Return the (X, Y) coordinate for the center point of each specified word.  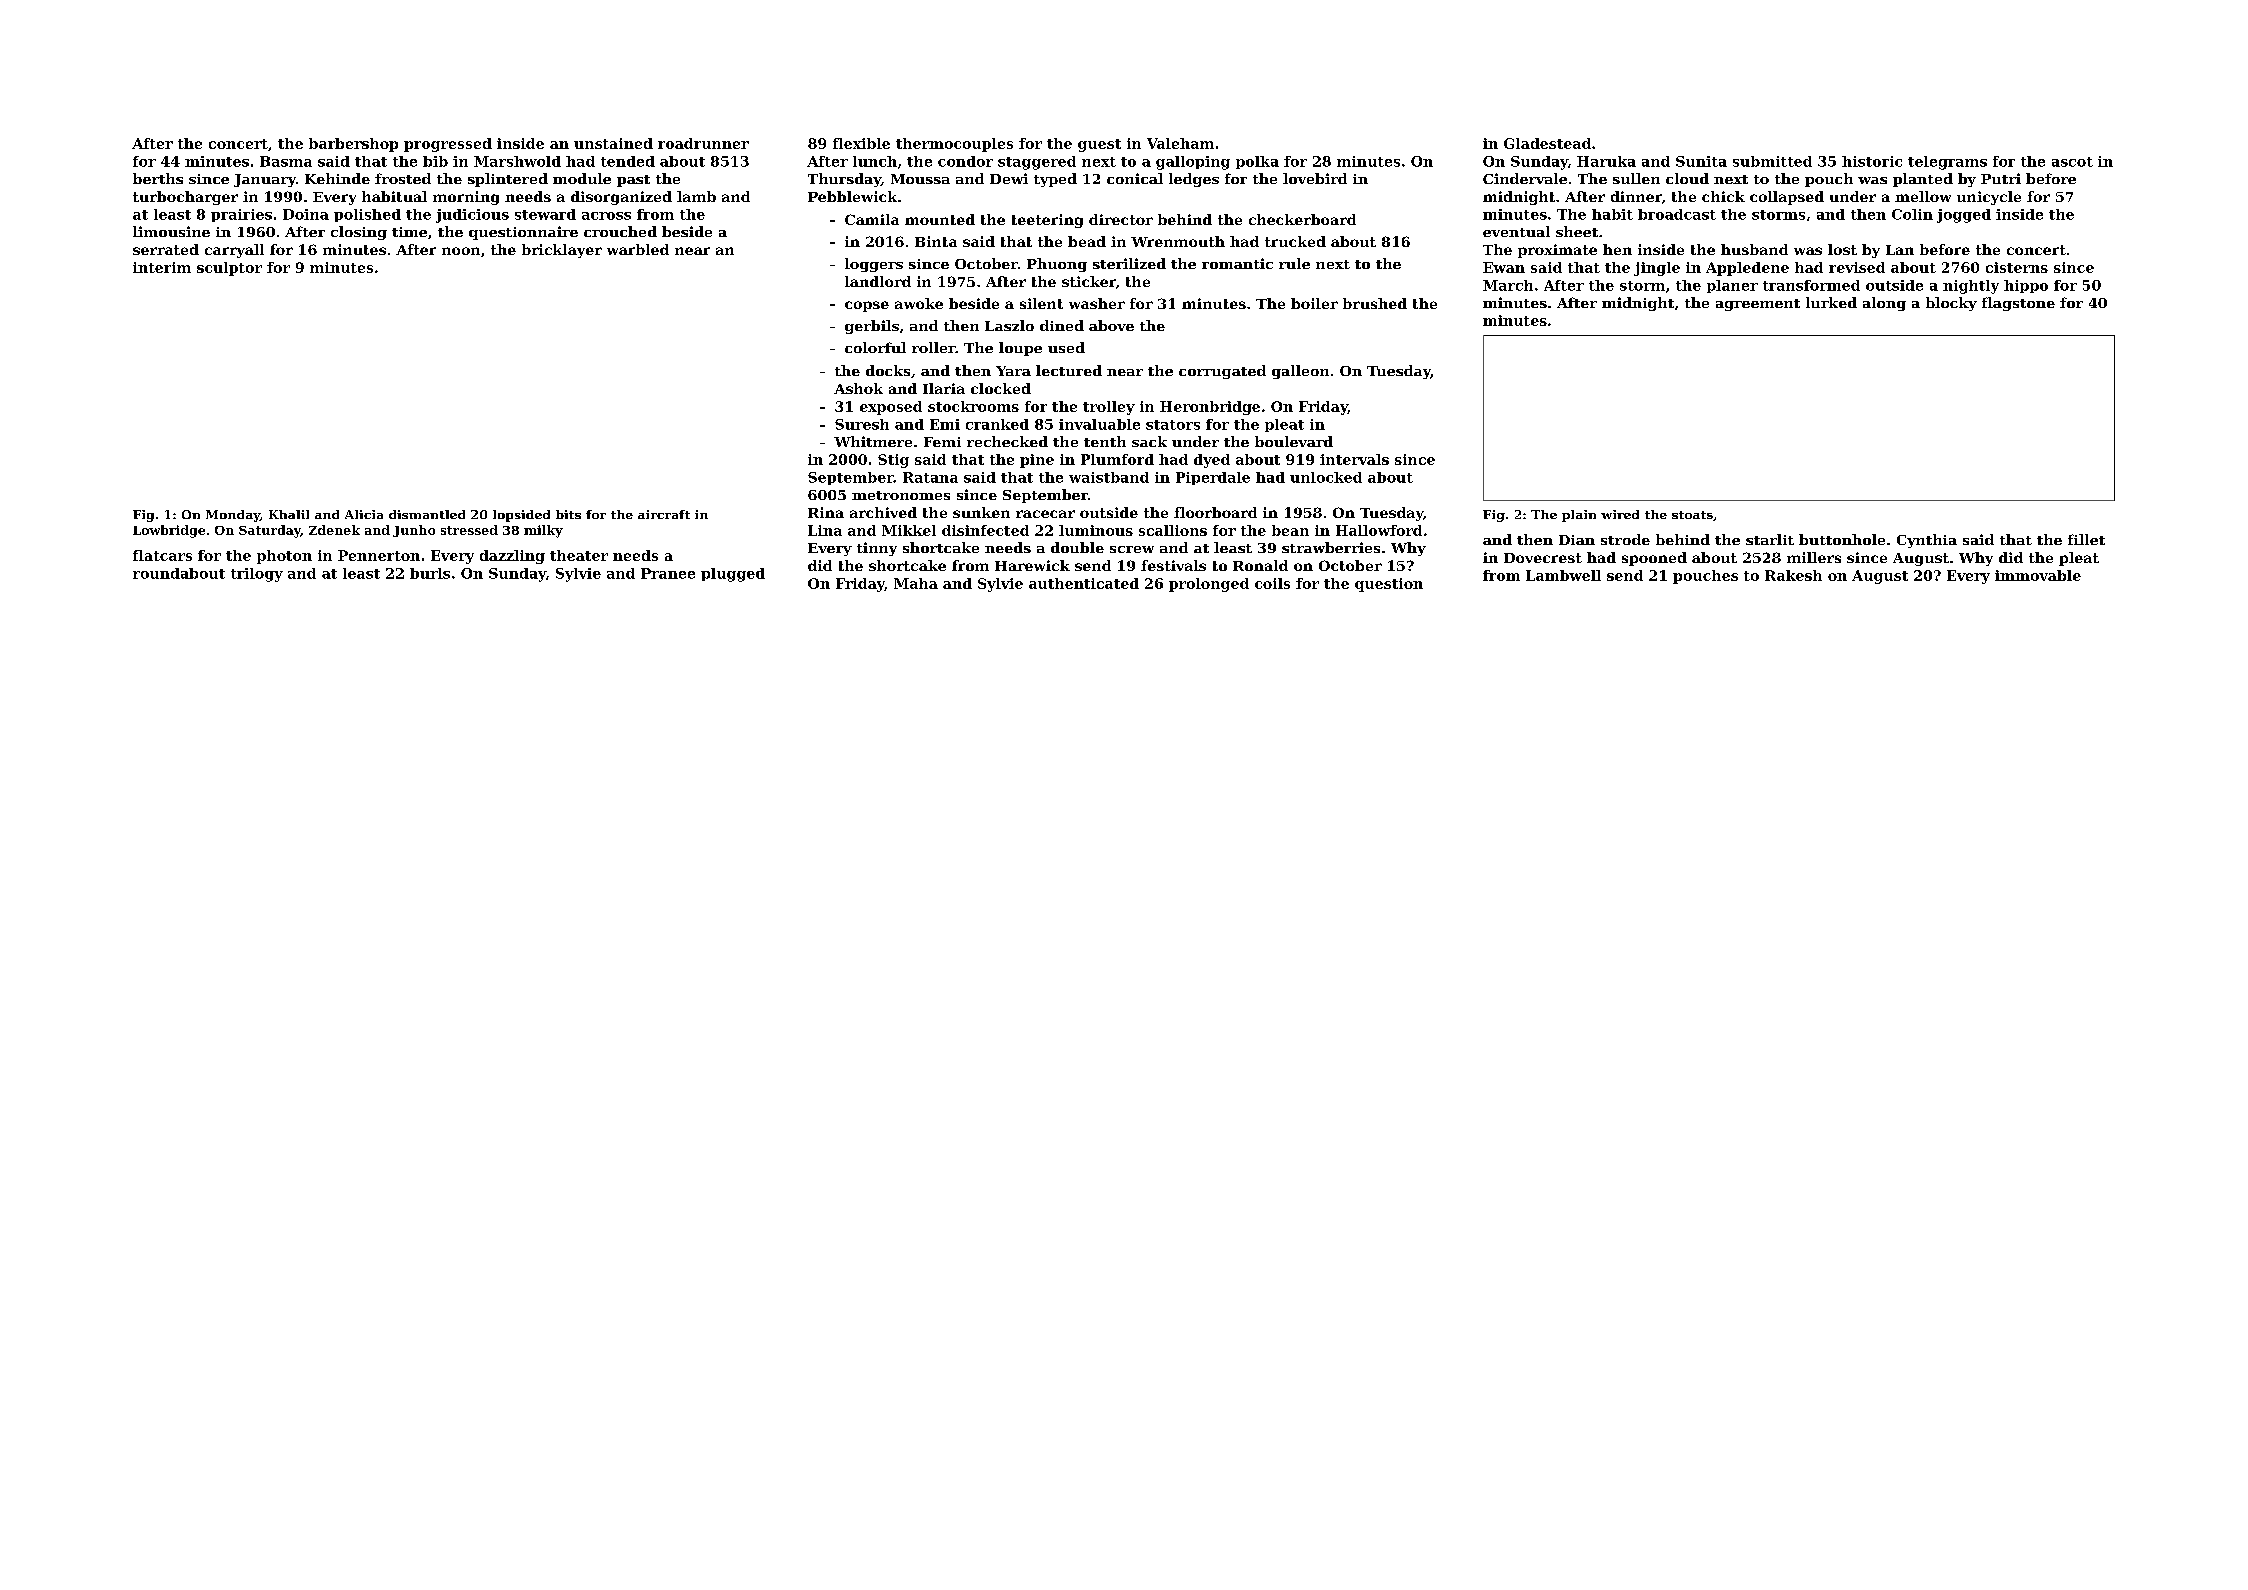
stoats (1692, 515)
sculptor (229, 269)
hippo (2026, 286)
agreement (1758, 305)
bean (1290, 530)
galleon (1300, 372)
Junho (414, 531)
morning (466, 198)
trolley (1109, 408)
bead (1087, 241)
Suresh (862, 424)
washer (1097, 303)
